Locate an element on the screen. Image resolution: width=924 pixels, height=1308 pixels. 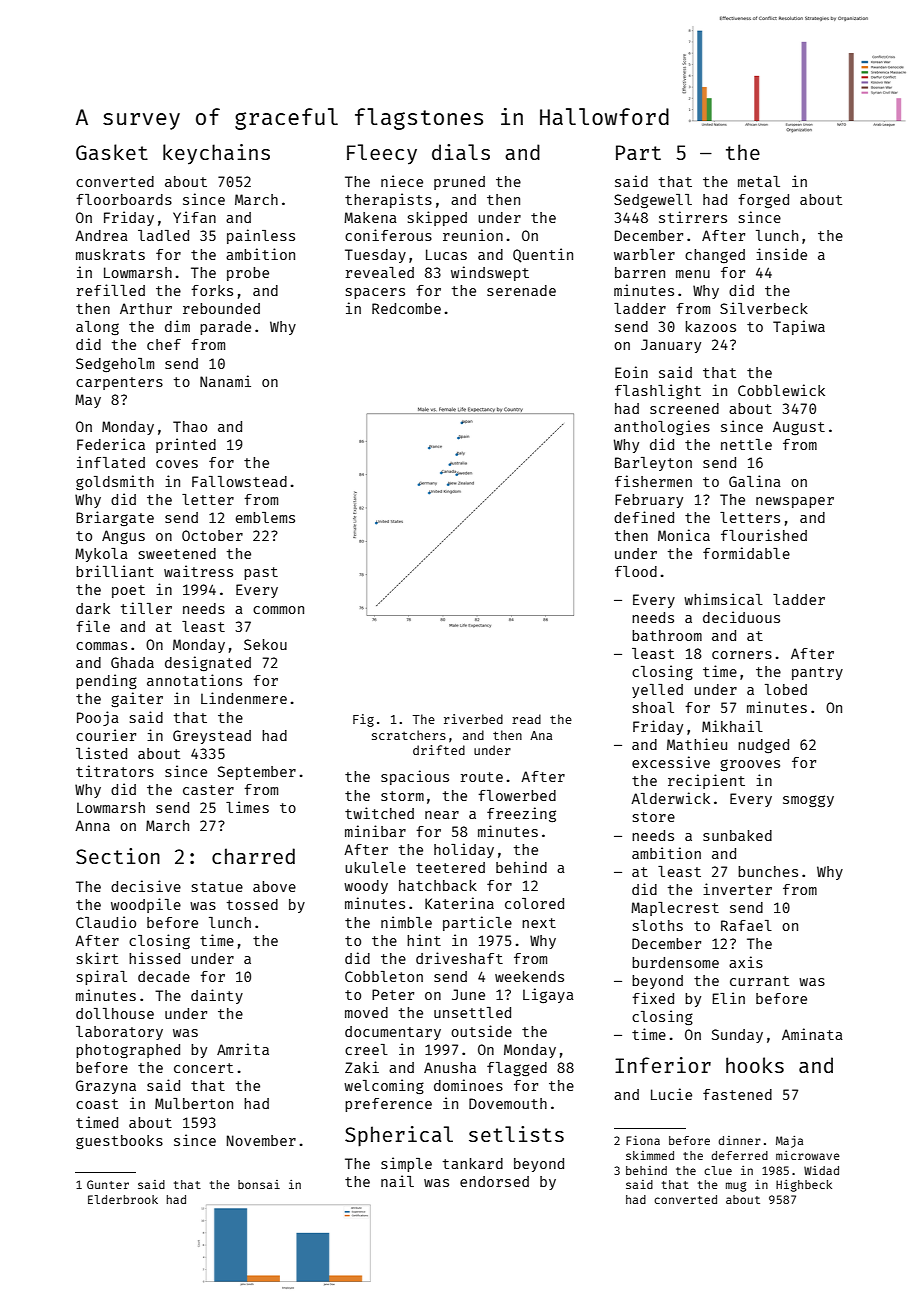
listed is located at coordinates (101, 753).
